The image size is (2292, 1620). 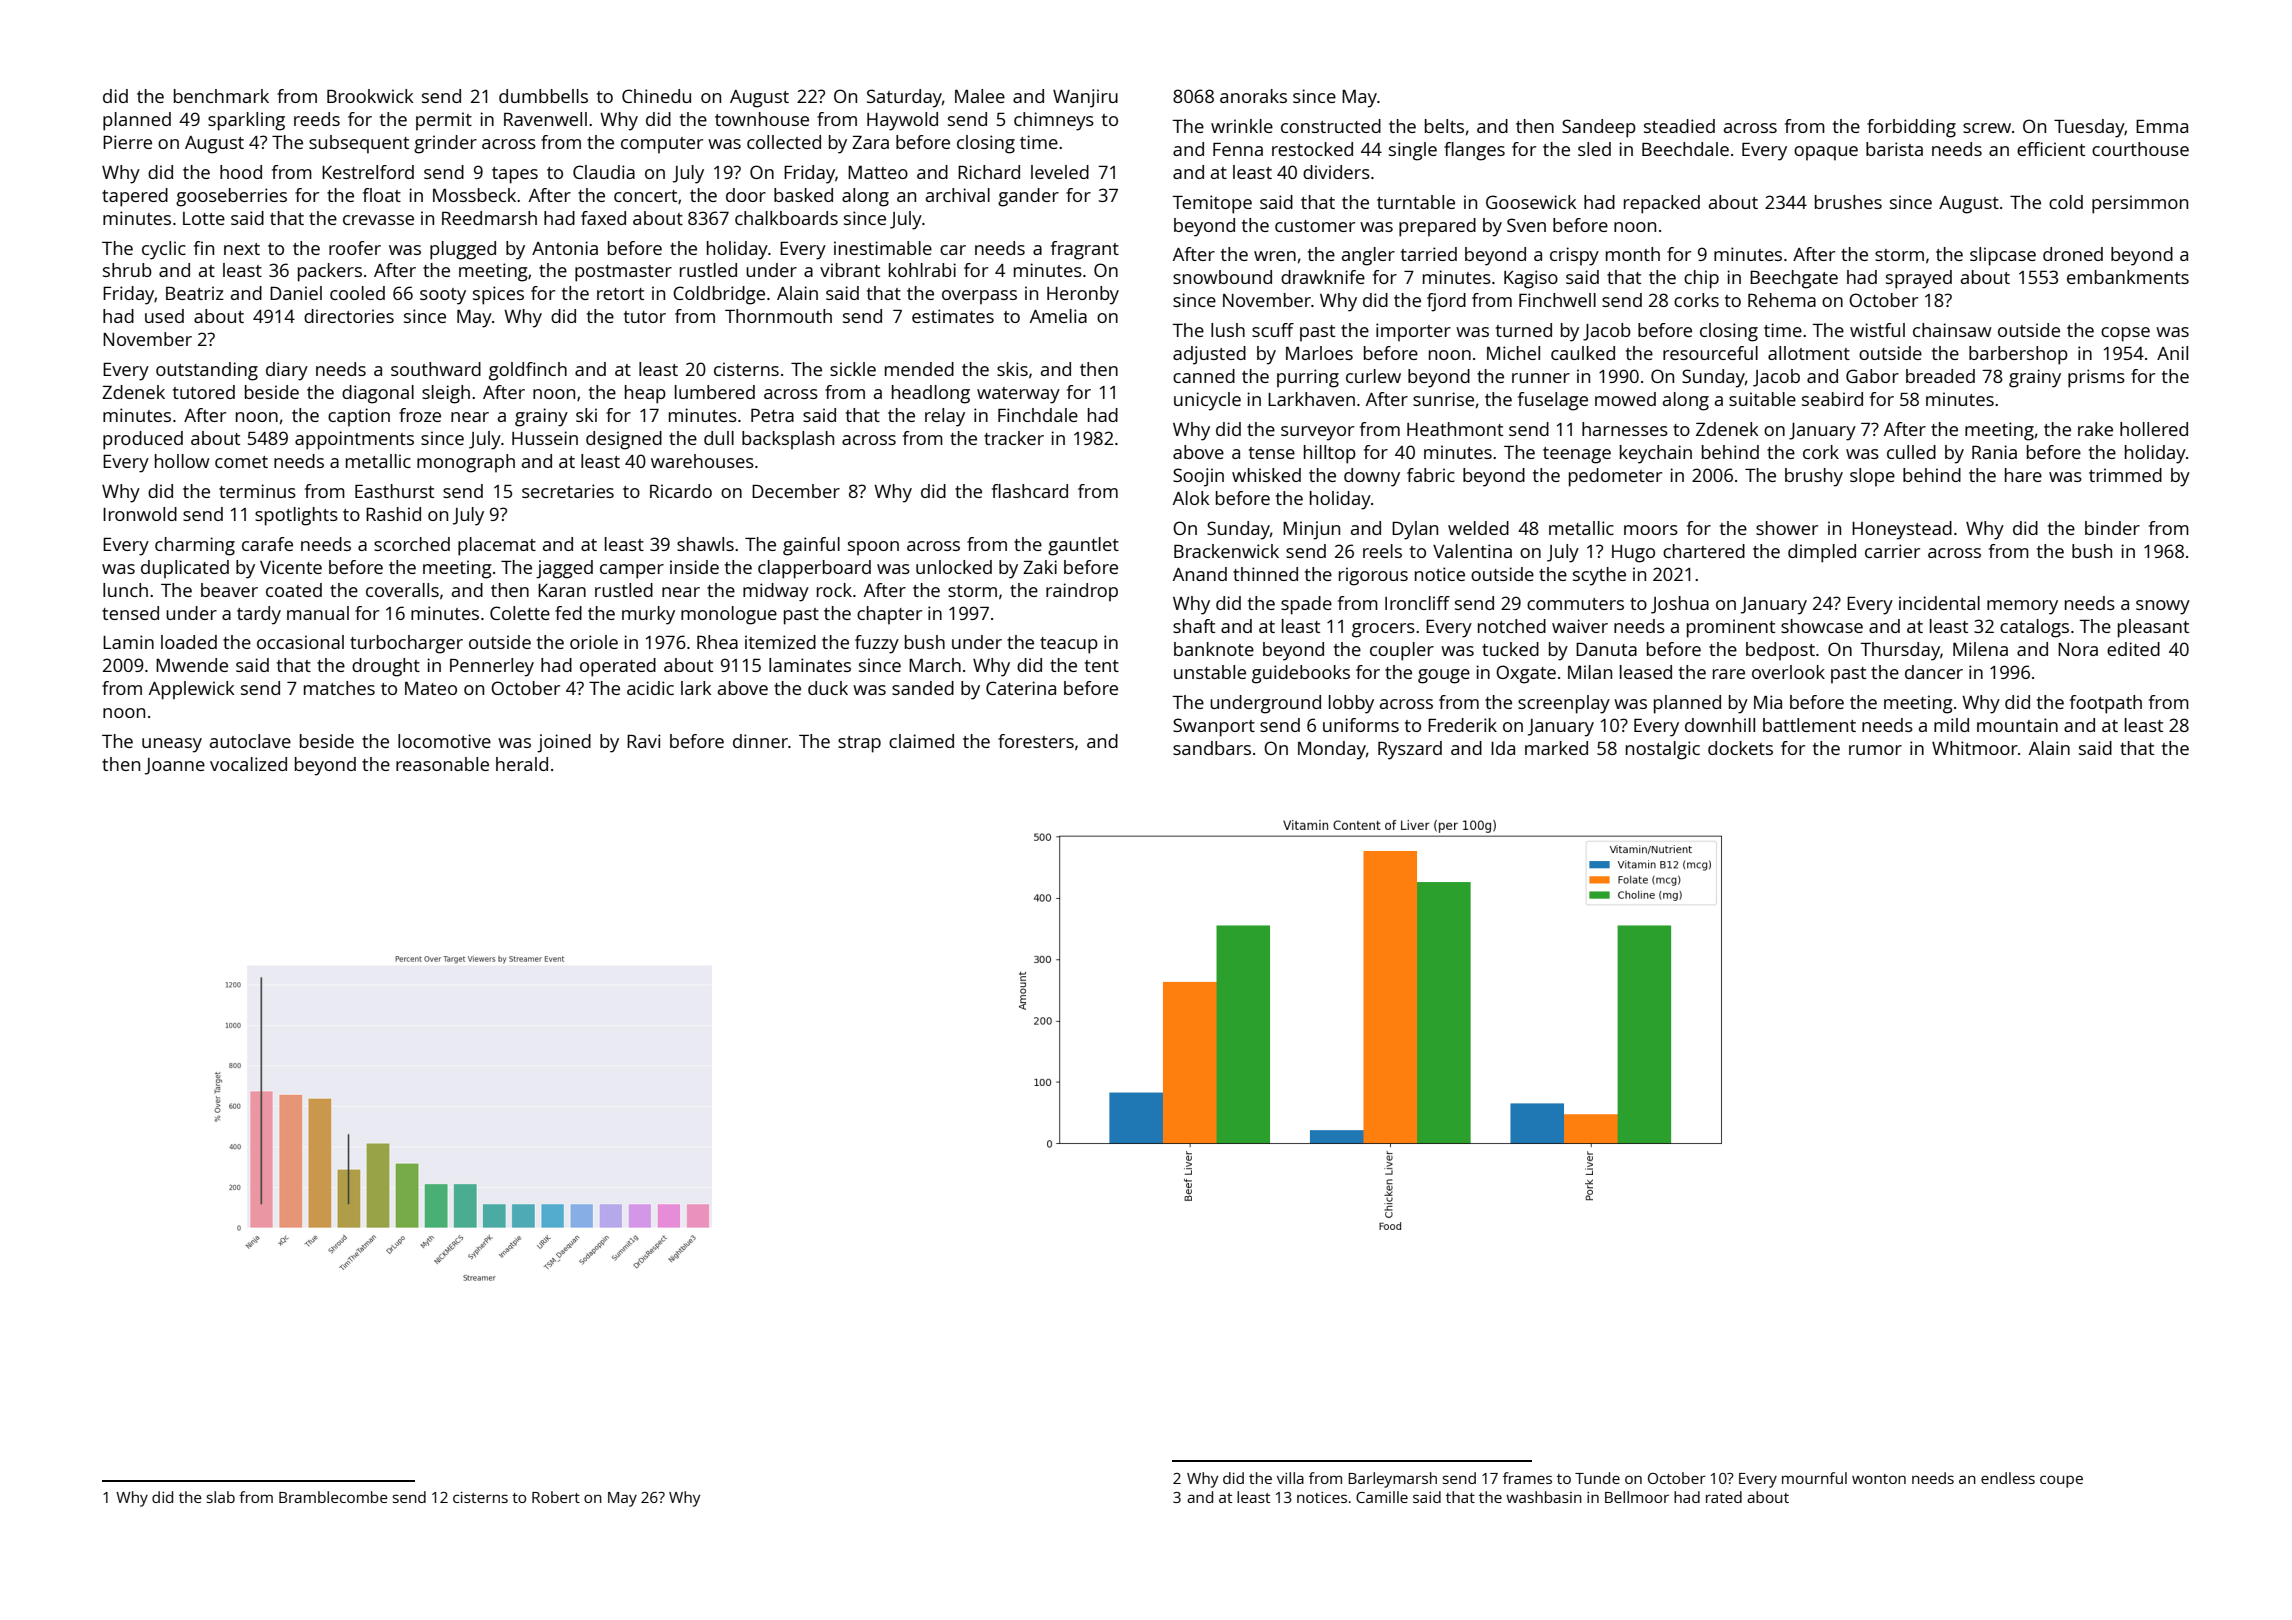 I want to click on moors, so click(x=1651, y=530).
